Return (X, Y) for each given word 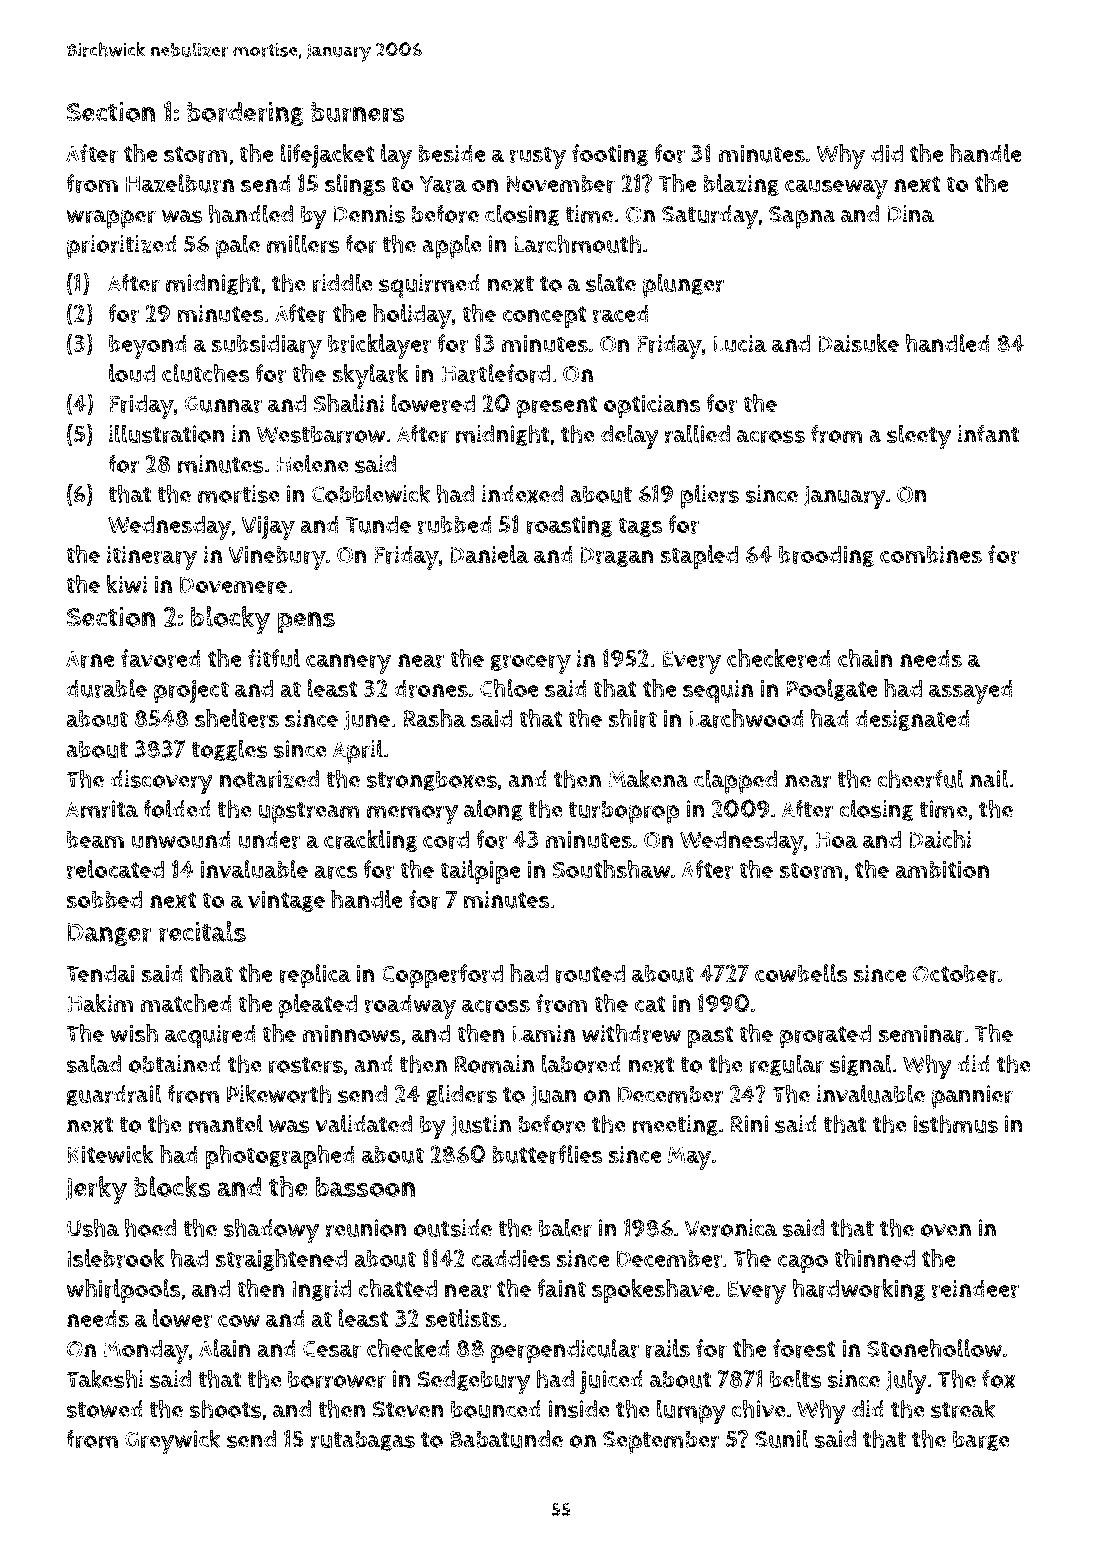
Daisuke (858, 343)
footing (610, 155)
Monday (146, 1351)
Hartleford (495, 373)
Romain (494, 1064)
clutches (205, 373)
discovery (161, 782)
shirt (633, 718)
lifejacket (327, 156)
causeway (836, 189)
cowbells (801, 973)
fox (999, 1379)
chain (865, 658)
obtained (174, 1064)
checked (408, 1348)
